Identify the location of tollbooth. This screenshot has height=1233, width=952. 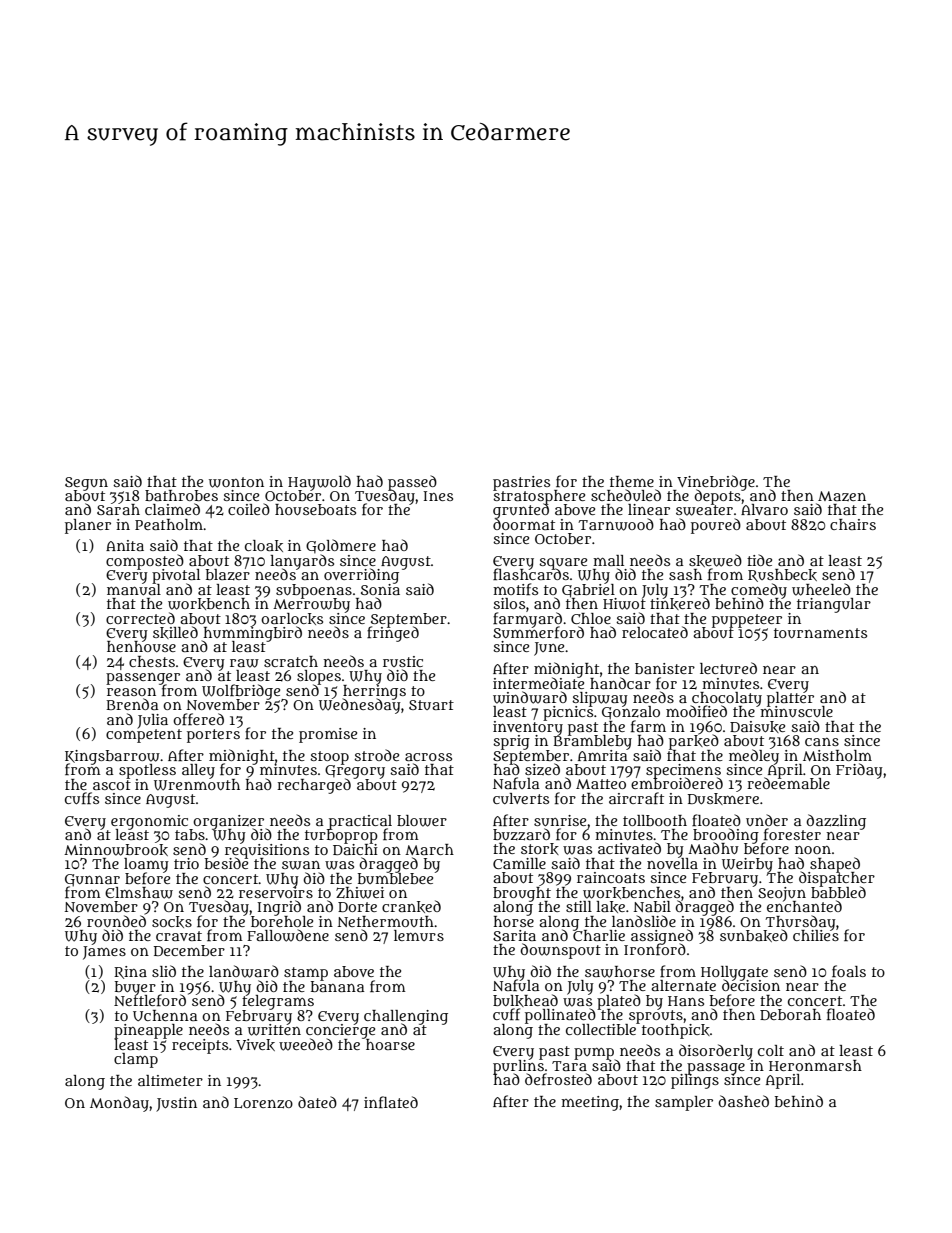
(655, 820).
